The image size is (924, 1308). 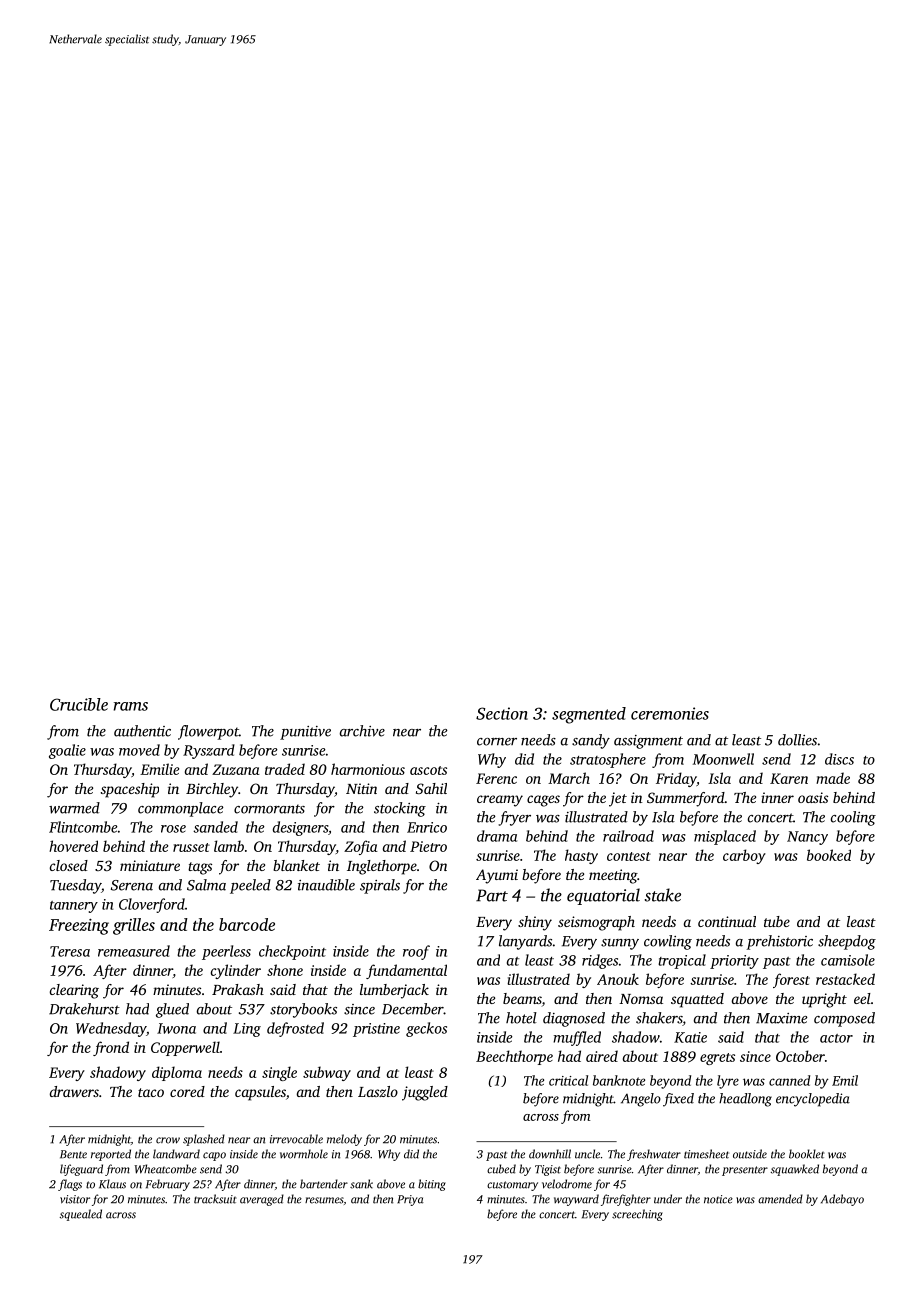 What do you see at coordinates (362, 731) in the page?
I see `archive` at bounding box center [362, 731].
